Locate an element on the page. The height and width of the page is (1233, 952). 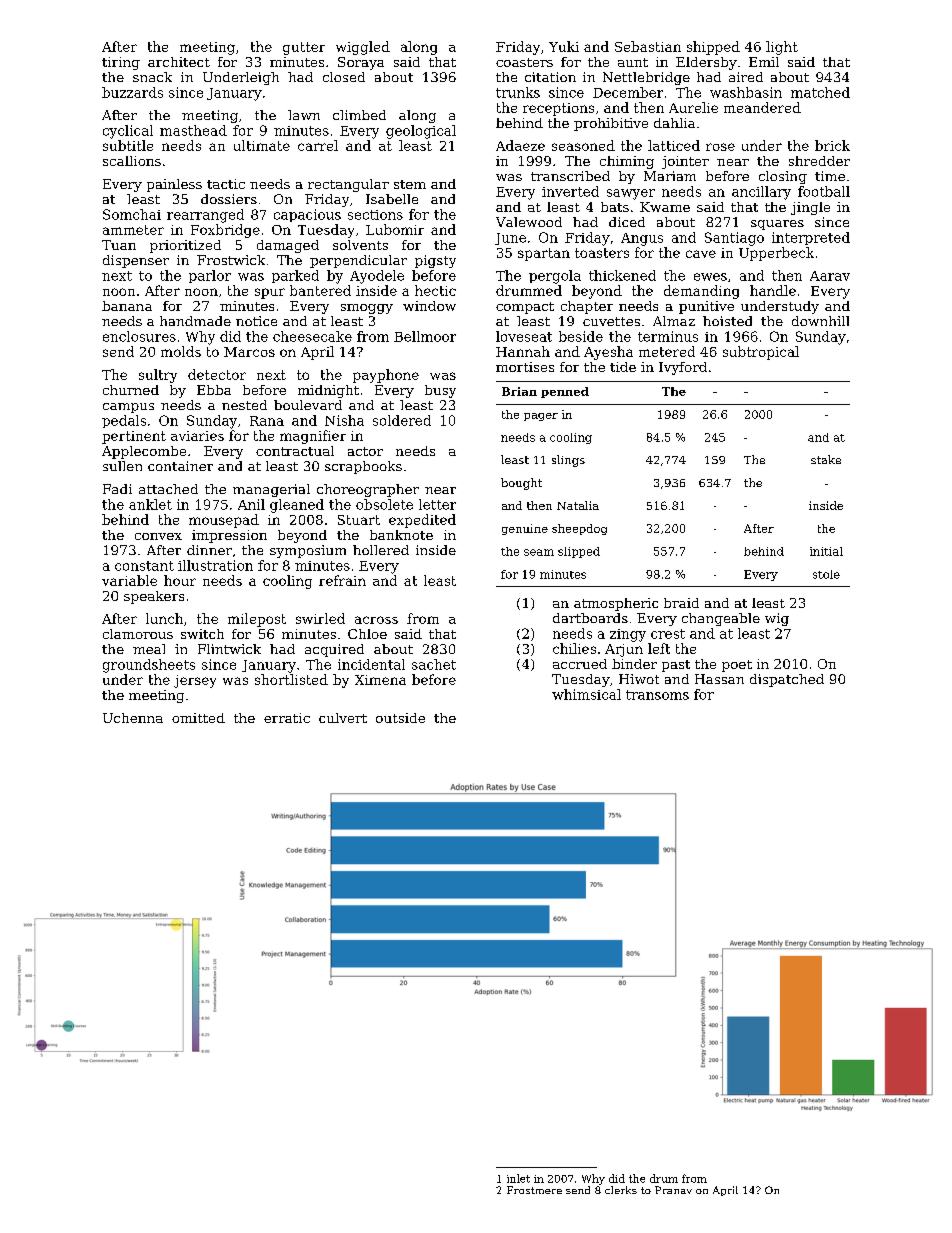
trunks is located at coordinates (518, 92).
